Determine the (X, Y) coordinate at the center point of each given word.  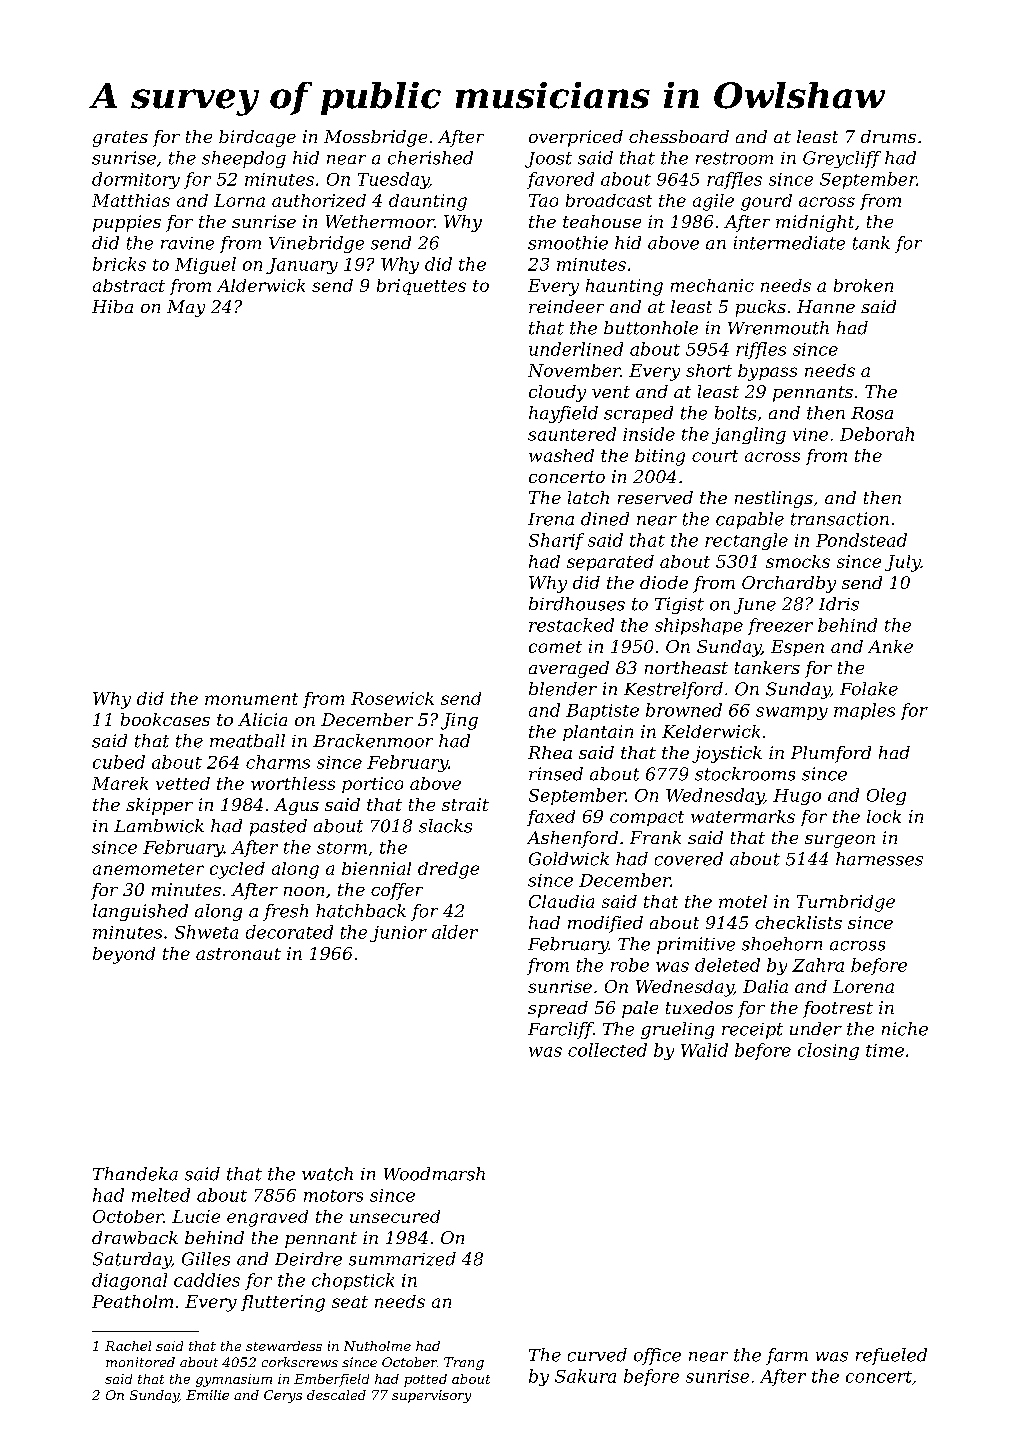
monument (251, 699)
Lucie (196, 1216)
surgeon (840, 841)
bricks (119, 264)
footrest (838, 1009)
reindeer (566, 306)
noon (304, 891)
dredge (448, 870)
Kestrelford (673, 690)
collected (607, 1050)
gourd (766, 202)
